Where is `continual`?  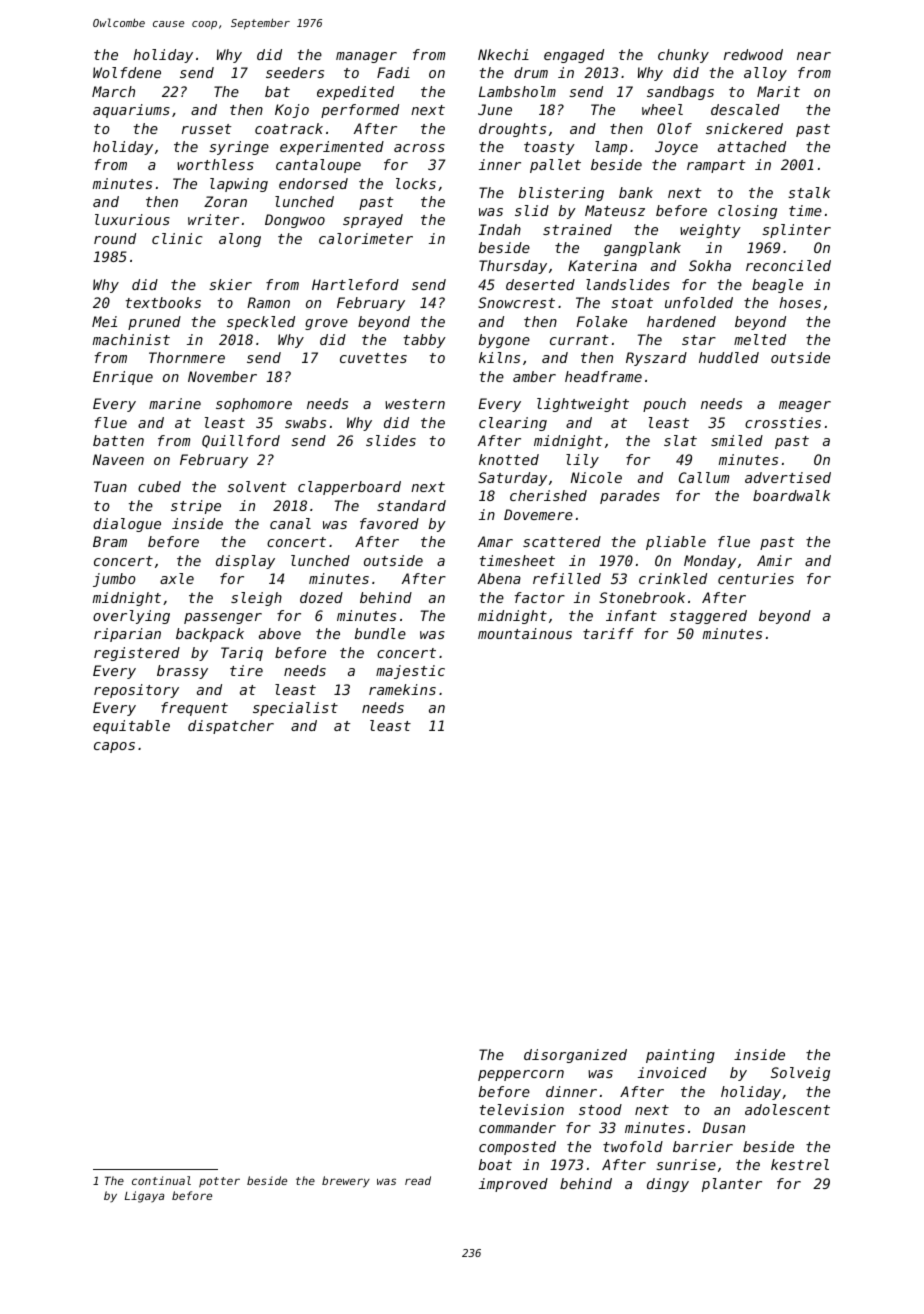 continual is located at coordinates (161, 1180).
